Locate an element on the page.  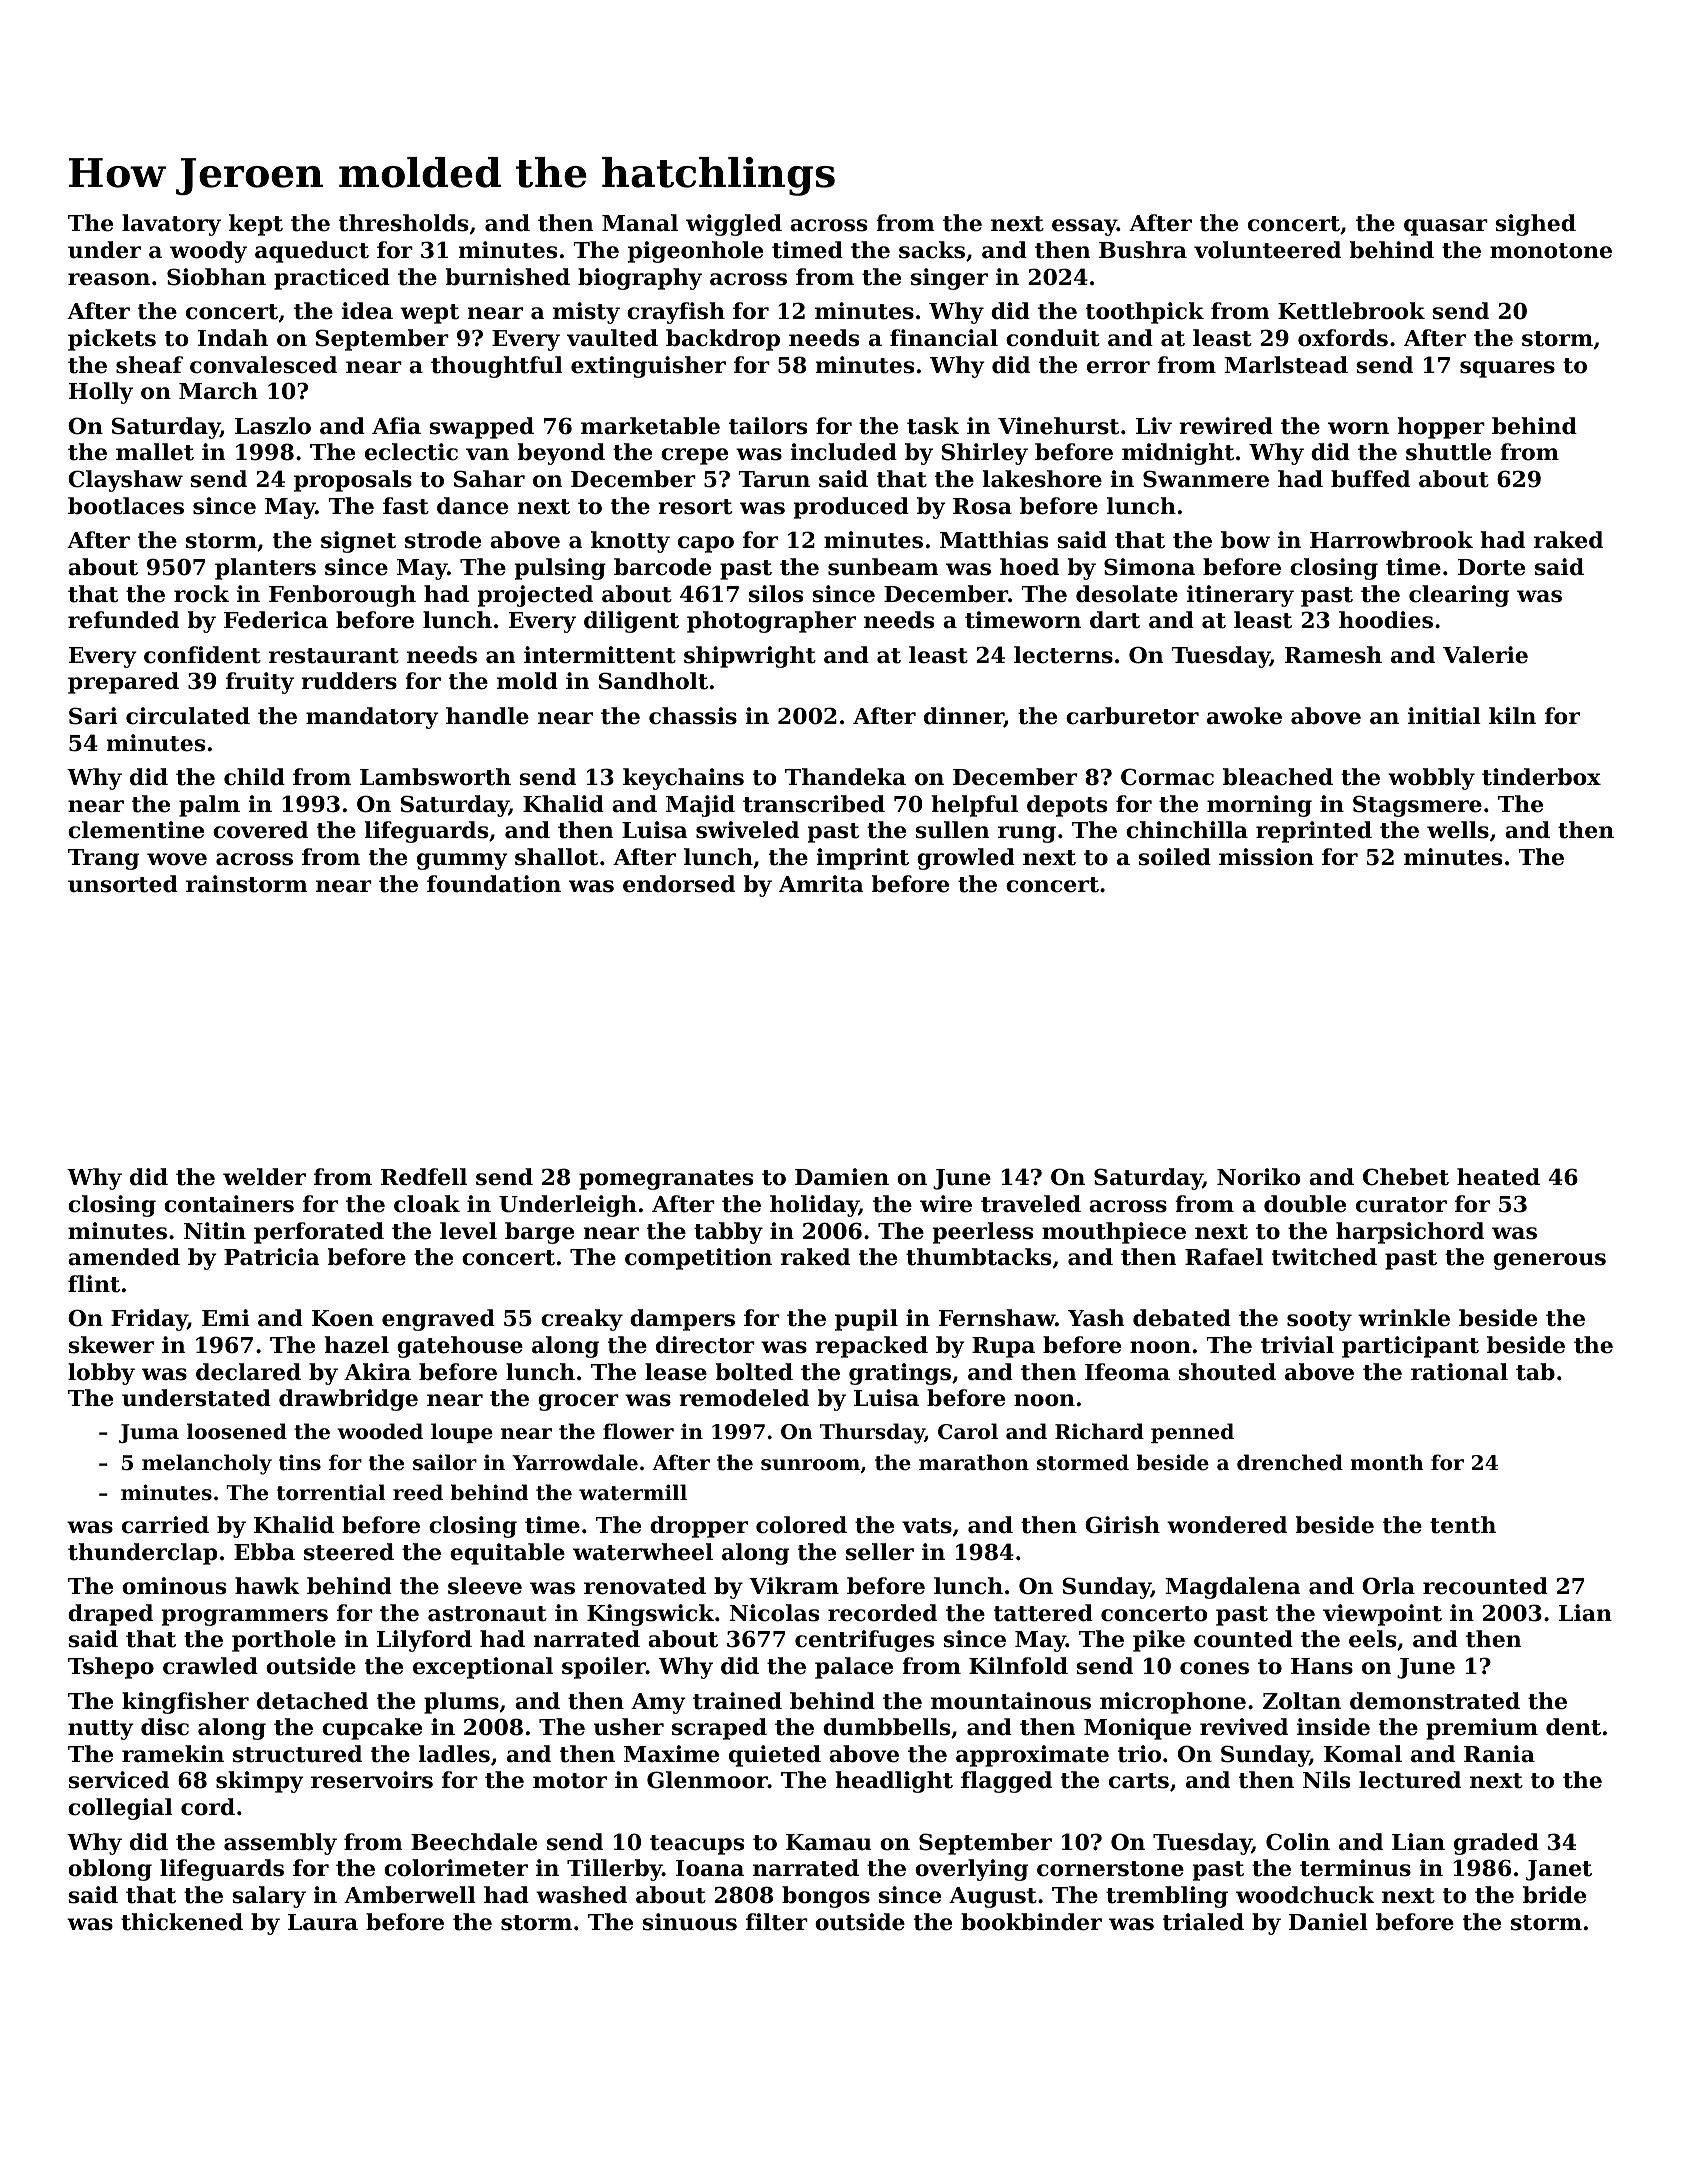
Tshepo is located at coordinates (111, 1668).
